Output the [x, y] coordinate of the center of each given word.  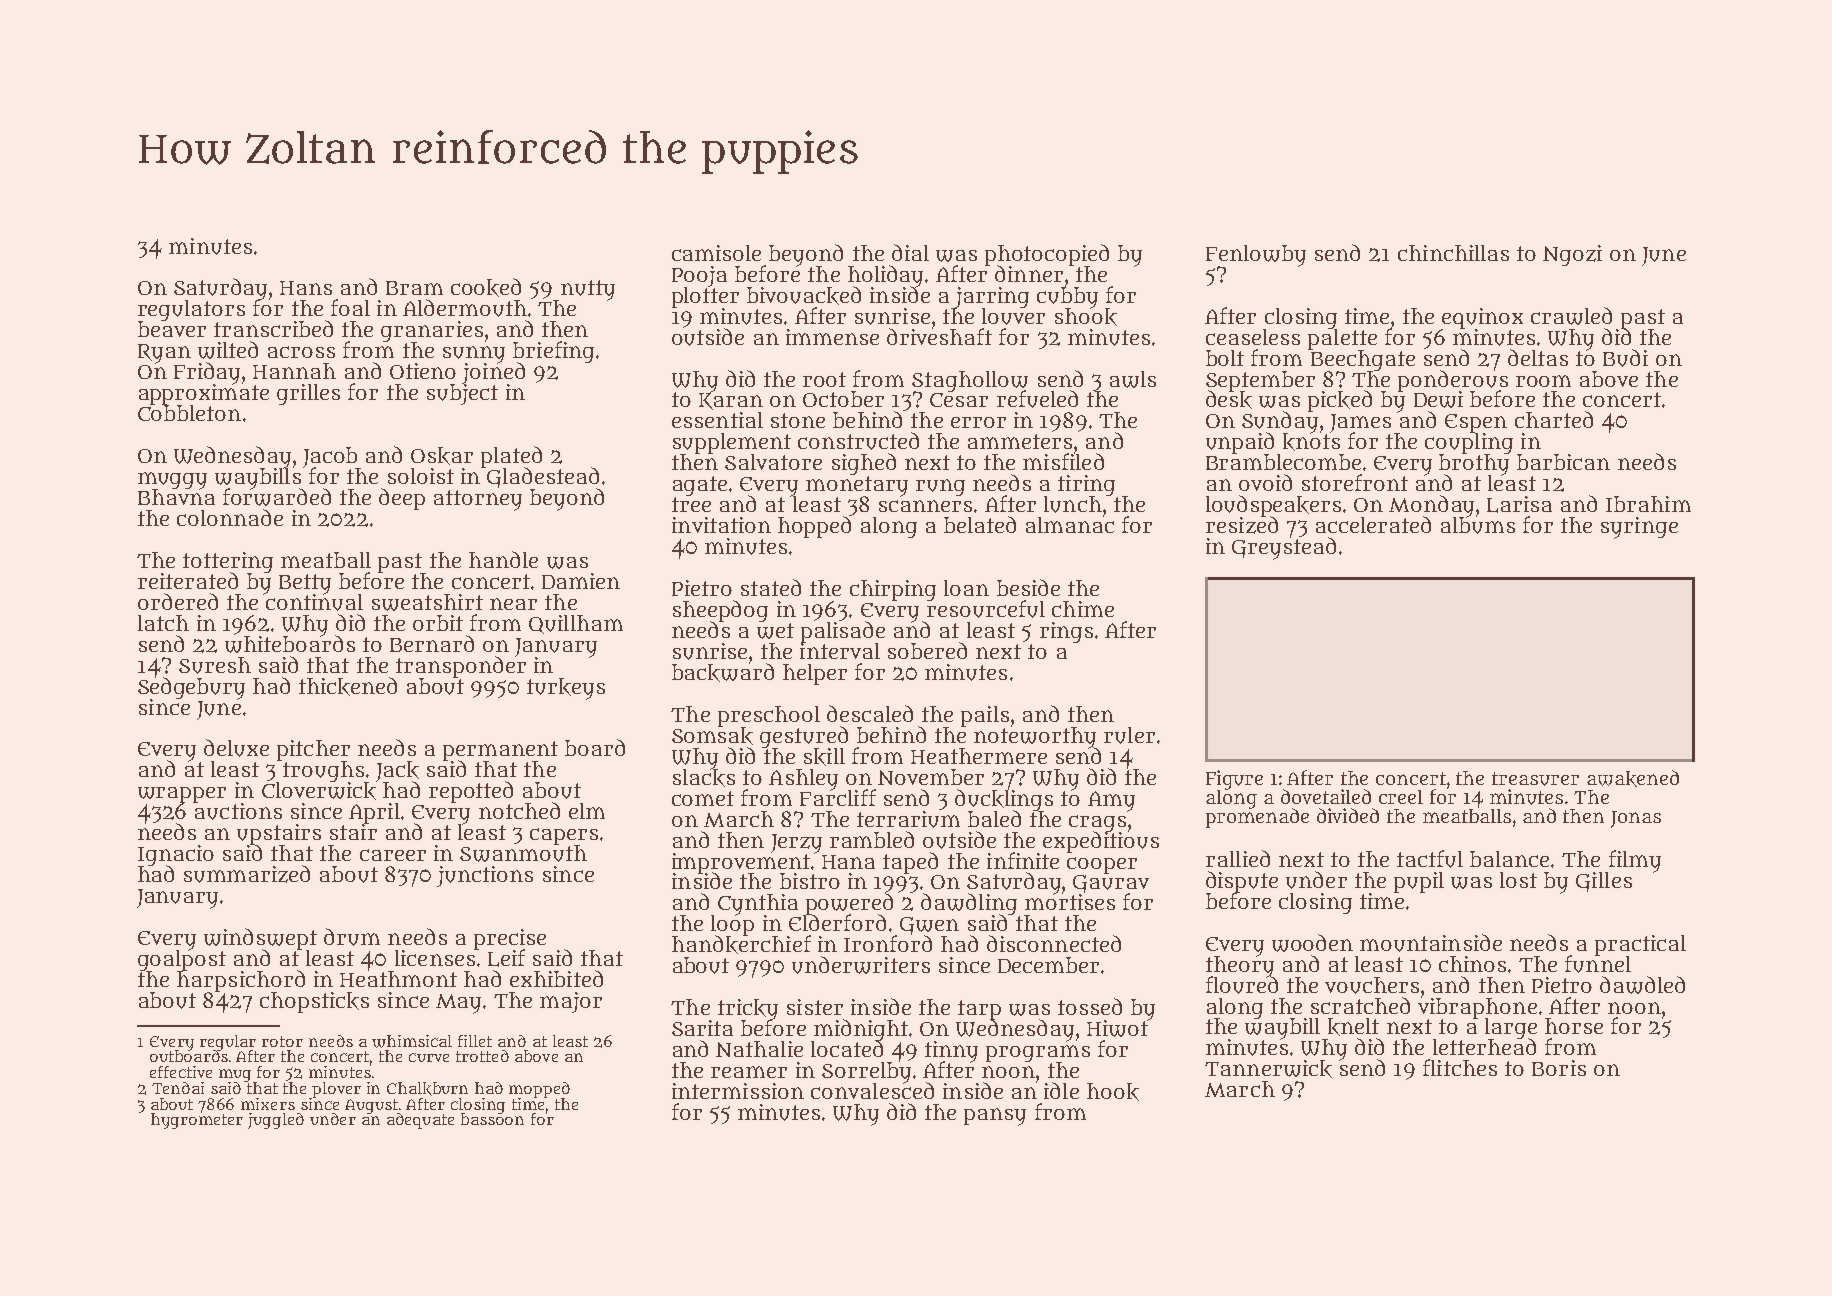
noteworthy [1035, 737]
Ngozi [1572, 255]
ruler [1129, 735]
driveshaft [939, 336]
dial [910, 252]
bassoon [492, 1119]
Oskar [442, 456]
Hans [306, 288]
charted [1554, 419]
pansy [995, 1117]
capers [564, 836]
